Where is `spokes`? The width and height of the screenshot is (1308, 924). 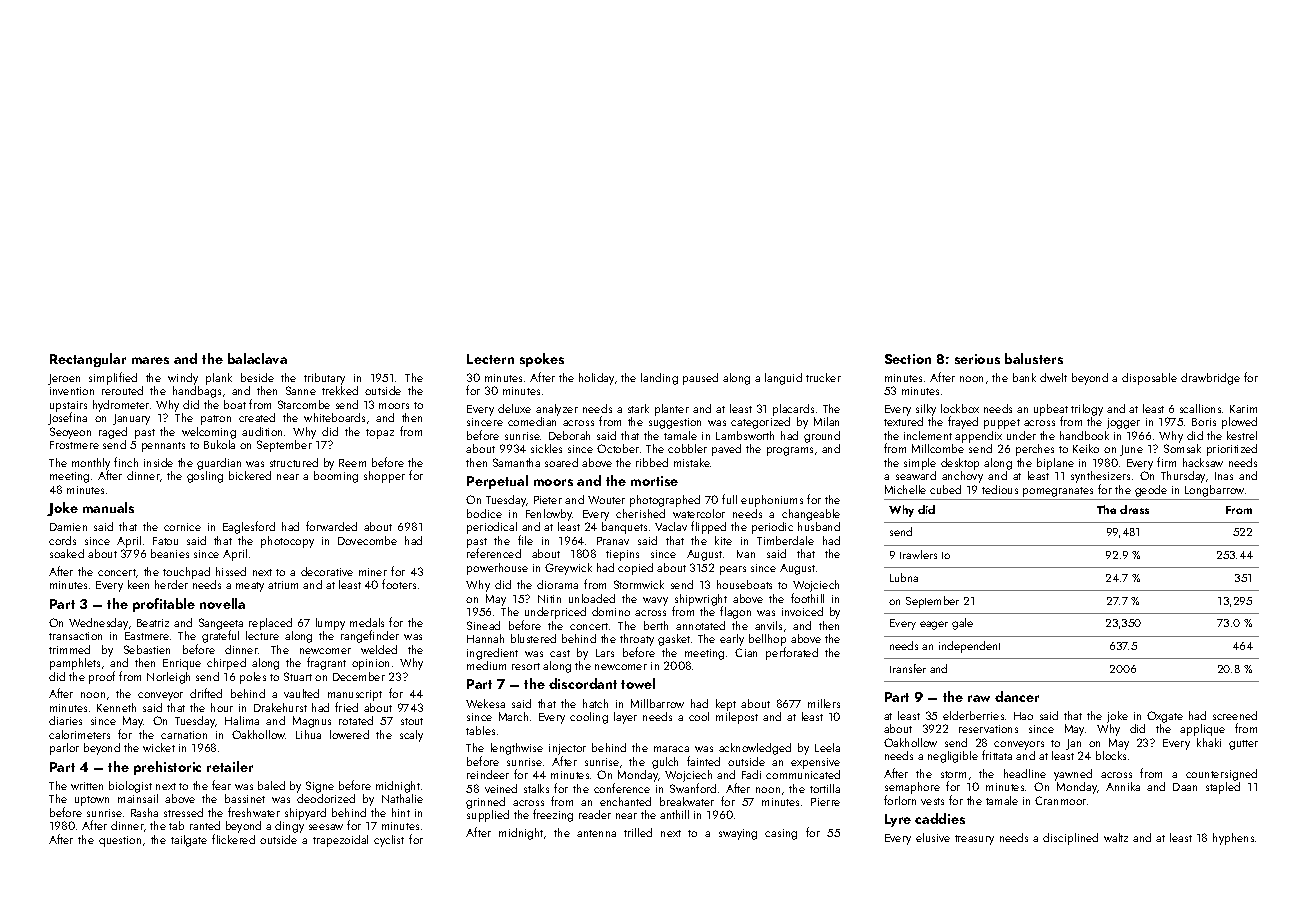
spokes is located at coordinates (542, 360).
